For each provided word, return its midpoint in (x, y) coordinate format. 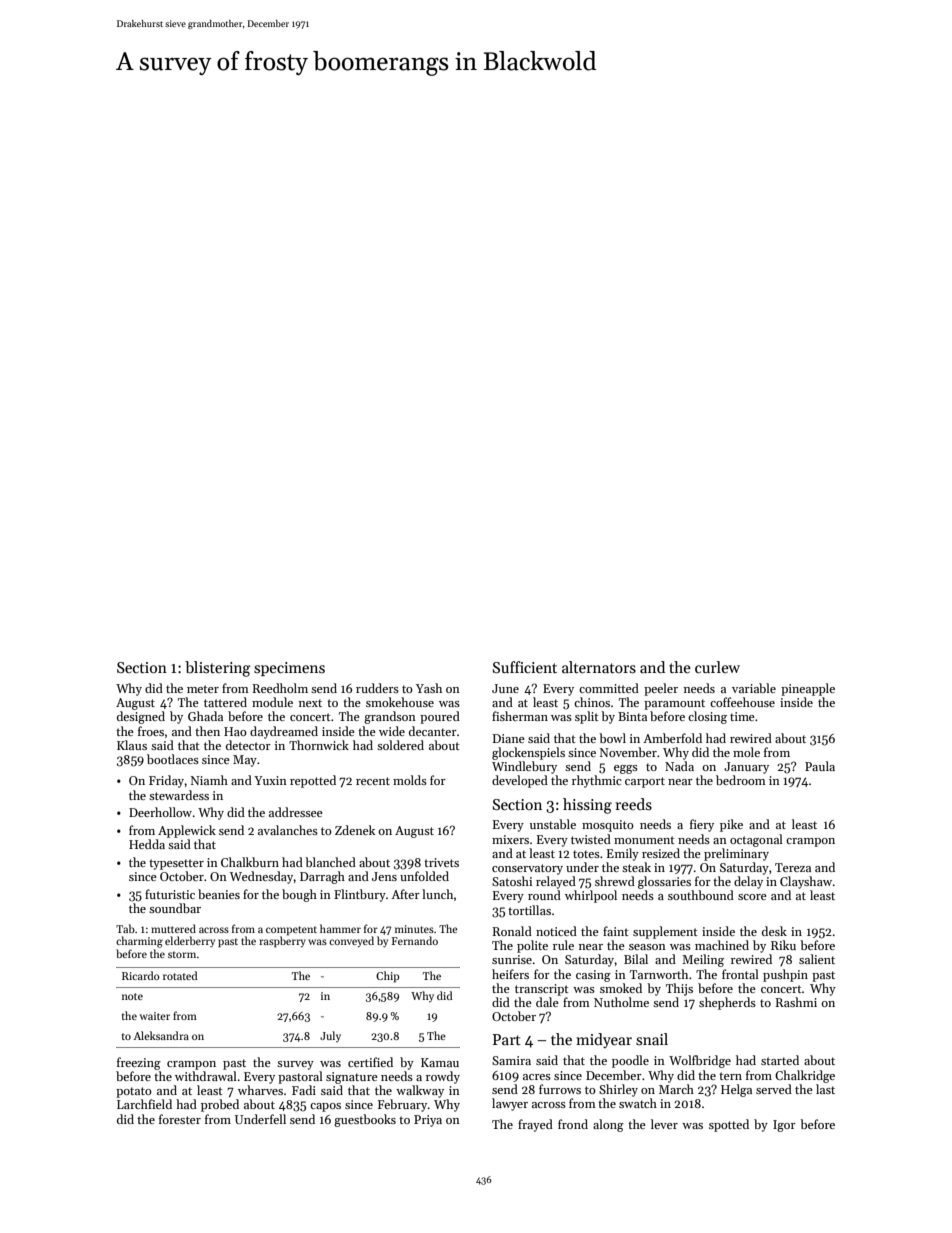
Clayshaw (806, 882)
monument (644, 840)
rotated (180, 975)
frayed (535, 1125)
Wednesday (262, 877)
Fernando (415, 940)
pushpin (785, 975)
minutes (414, 929)
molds (410, 780)
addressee (296, 812)
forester (180, 1119)
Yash (429, 688)
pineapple (808, 689)
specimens (289, 669)
